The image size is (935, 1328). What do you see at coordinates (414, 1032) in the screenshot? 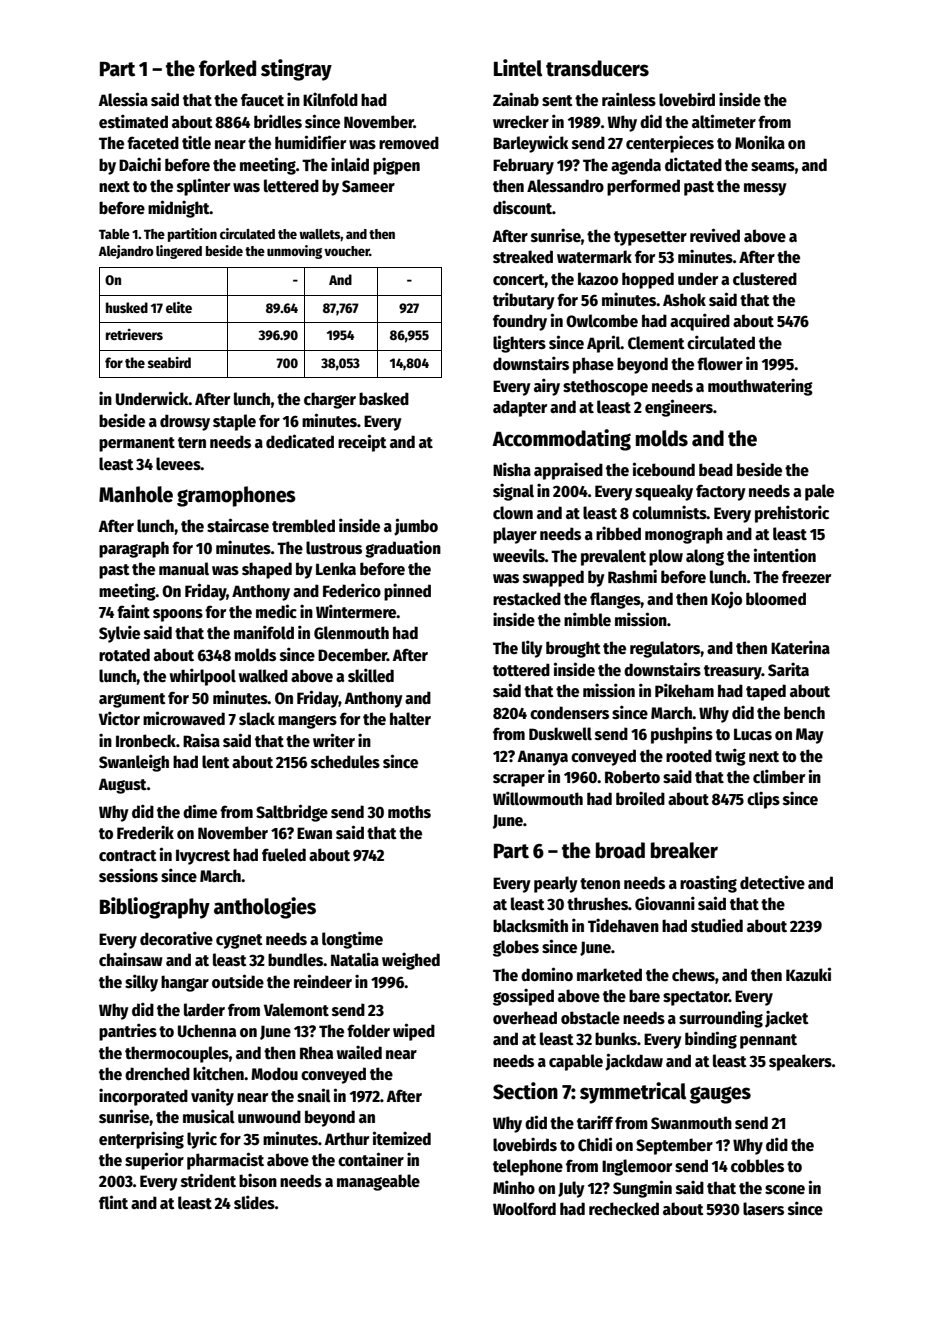
I see `wiped` at bounding box center [414, 1032].
